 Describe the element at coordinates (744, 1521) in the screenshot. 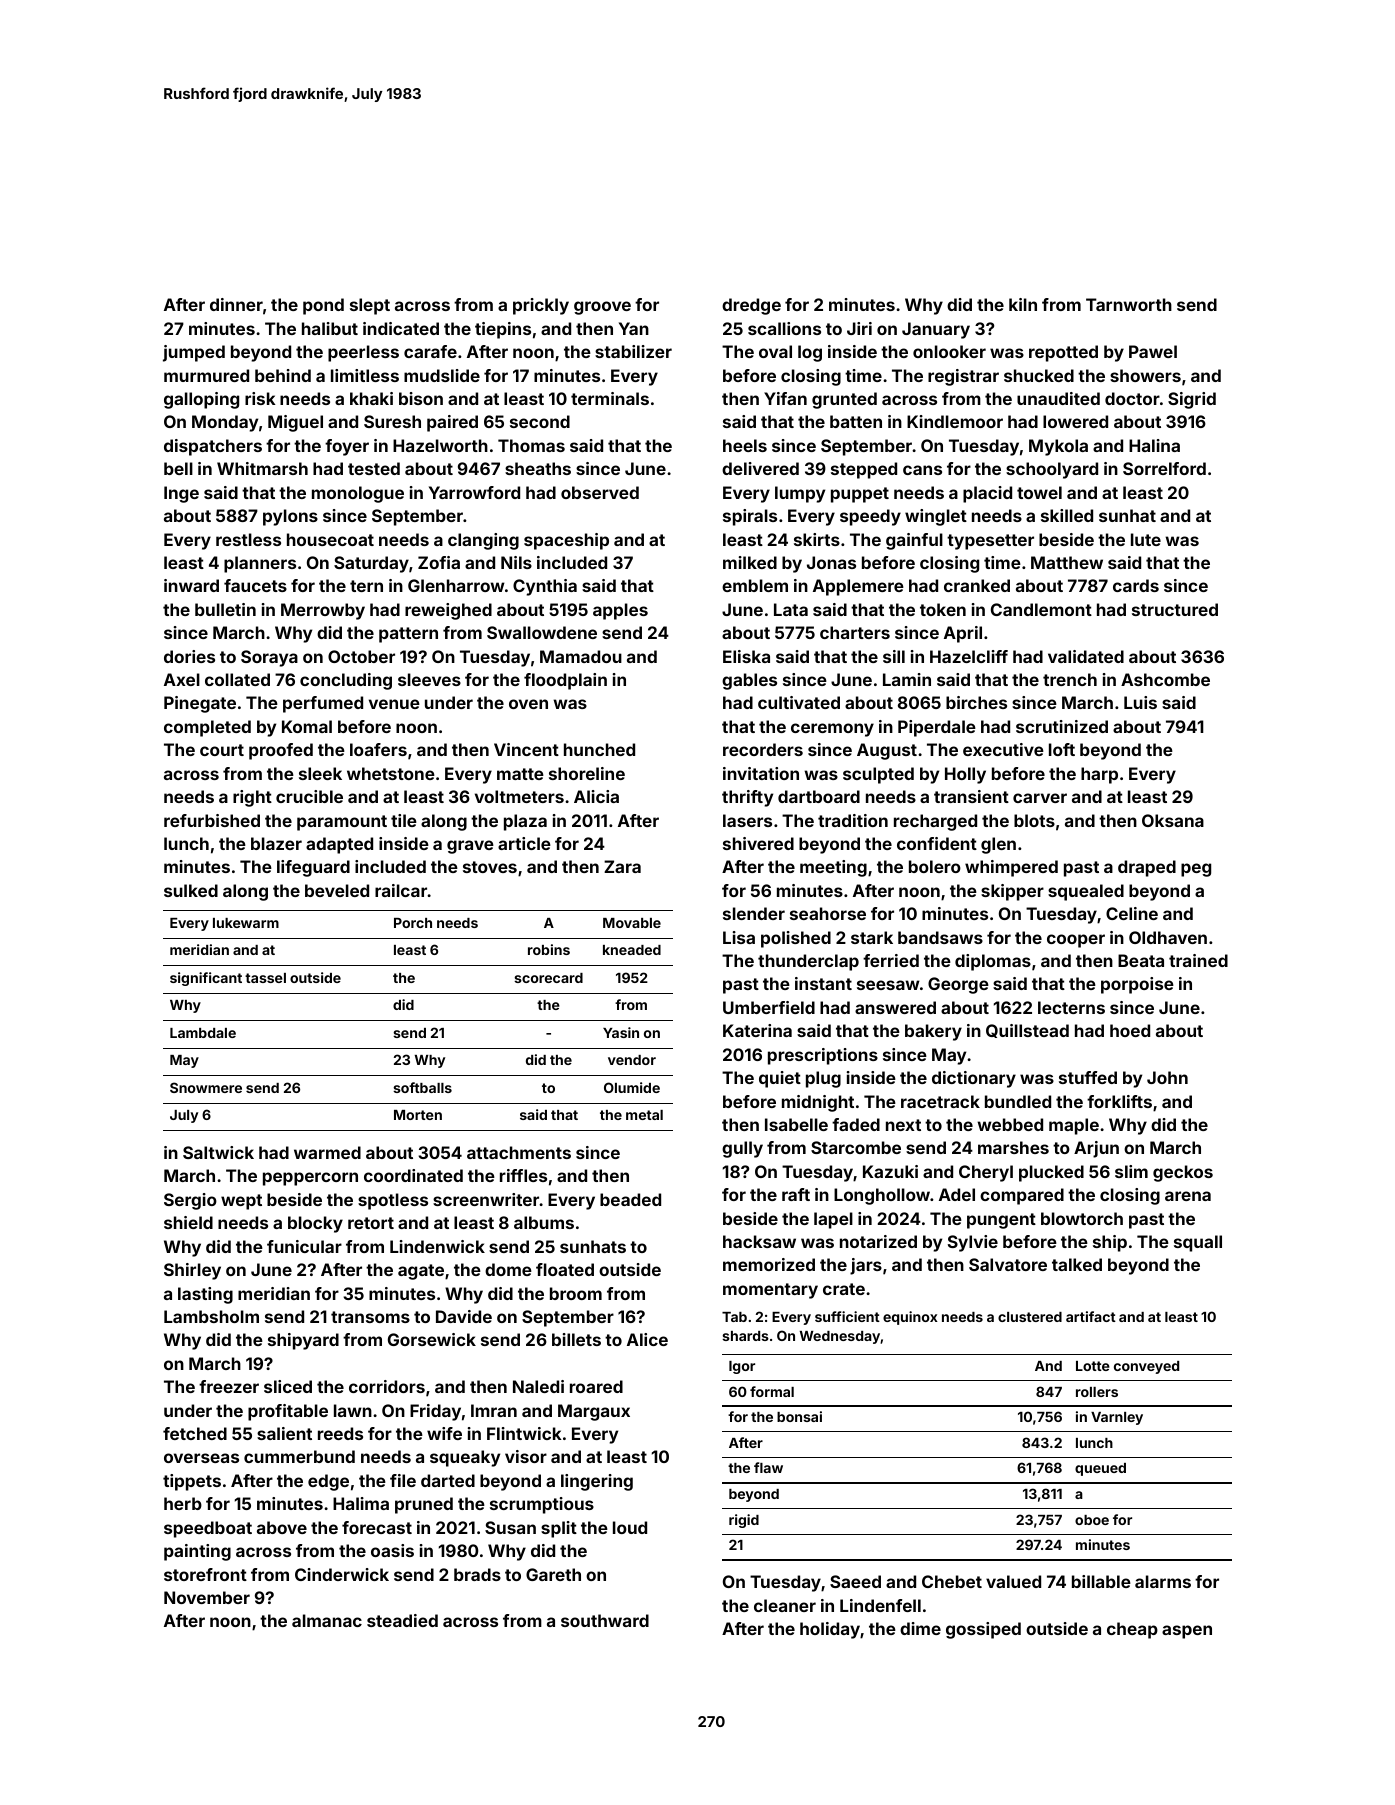

I see `rigid` at that location.
